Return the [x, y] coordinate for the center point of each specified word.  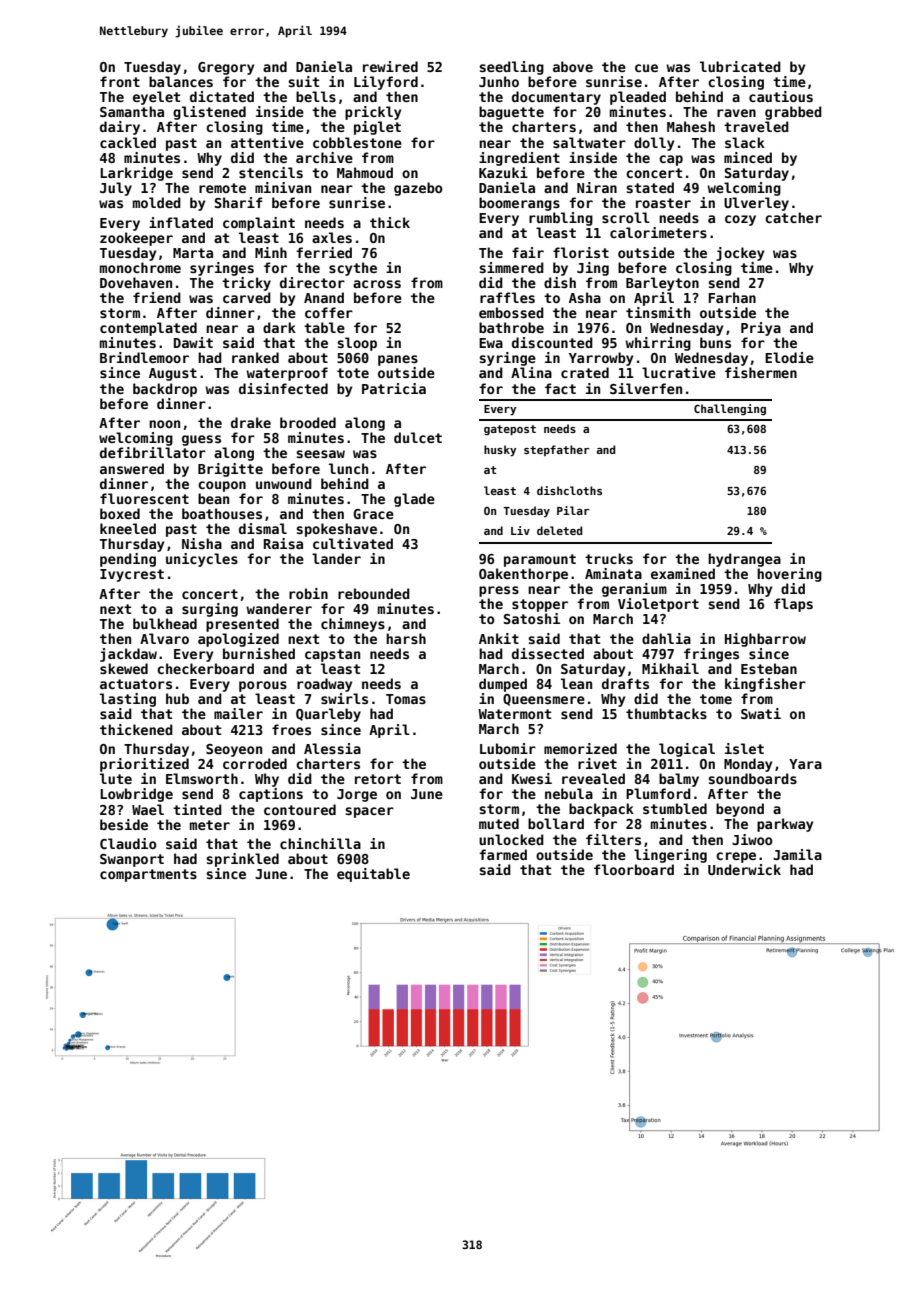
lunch [348, 468]
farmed [503, 854]
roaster [663, 203]
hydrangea [744, 560]
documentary [556, 98]
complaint [259, 224]
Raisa [283, 543]
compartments [148, 875]
